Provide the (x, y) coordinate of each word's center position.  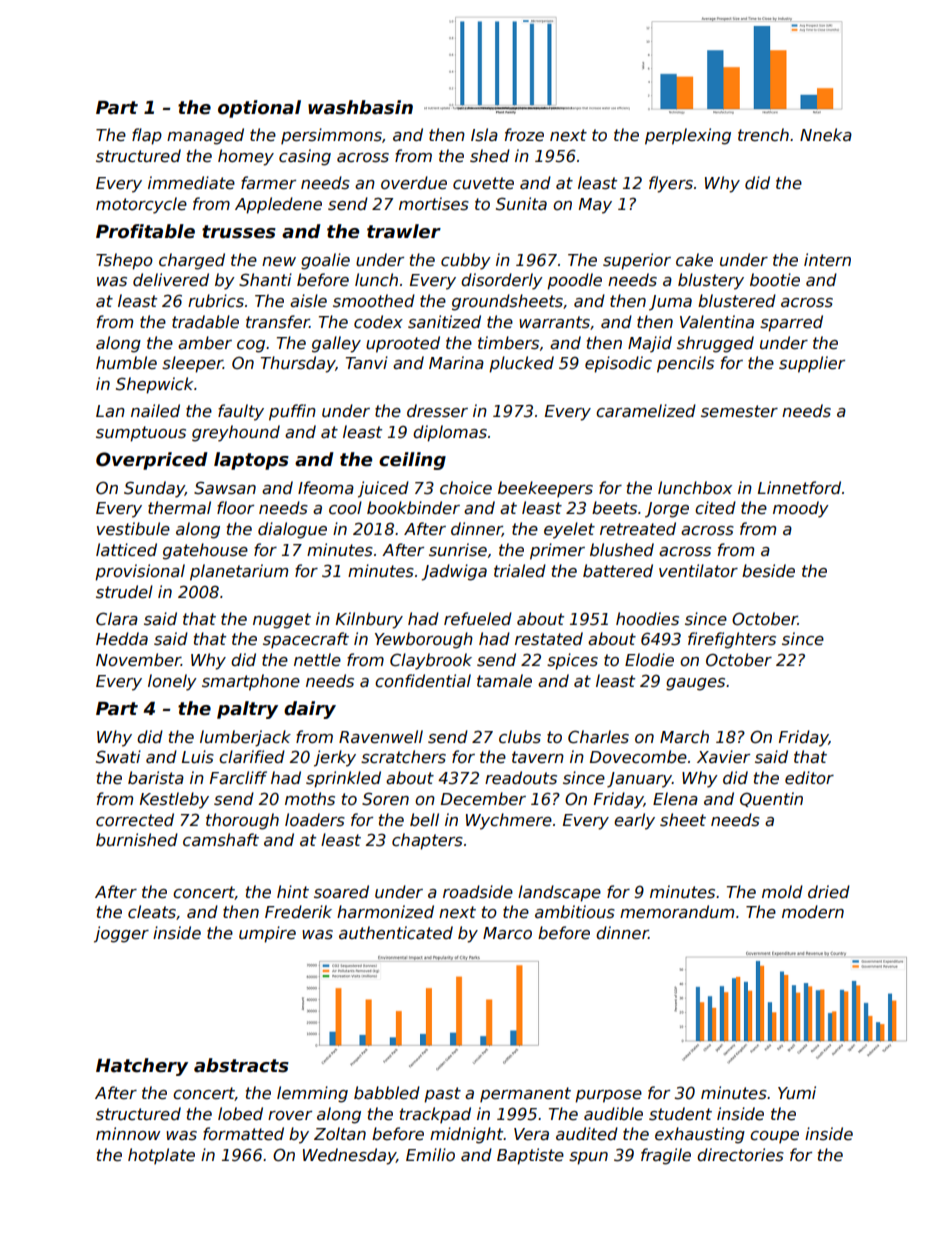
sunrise (458, 550)
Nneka (826, 135)
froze (524, 135)
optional (259, 109)
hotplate (161, 1156)
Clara (117, 618)
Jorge (667, 510)
